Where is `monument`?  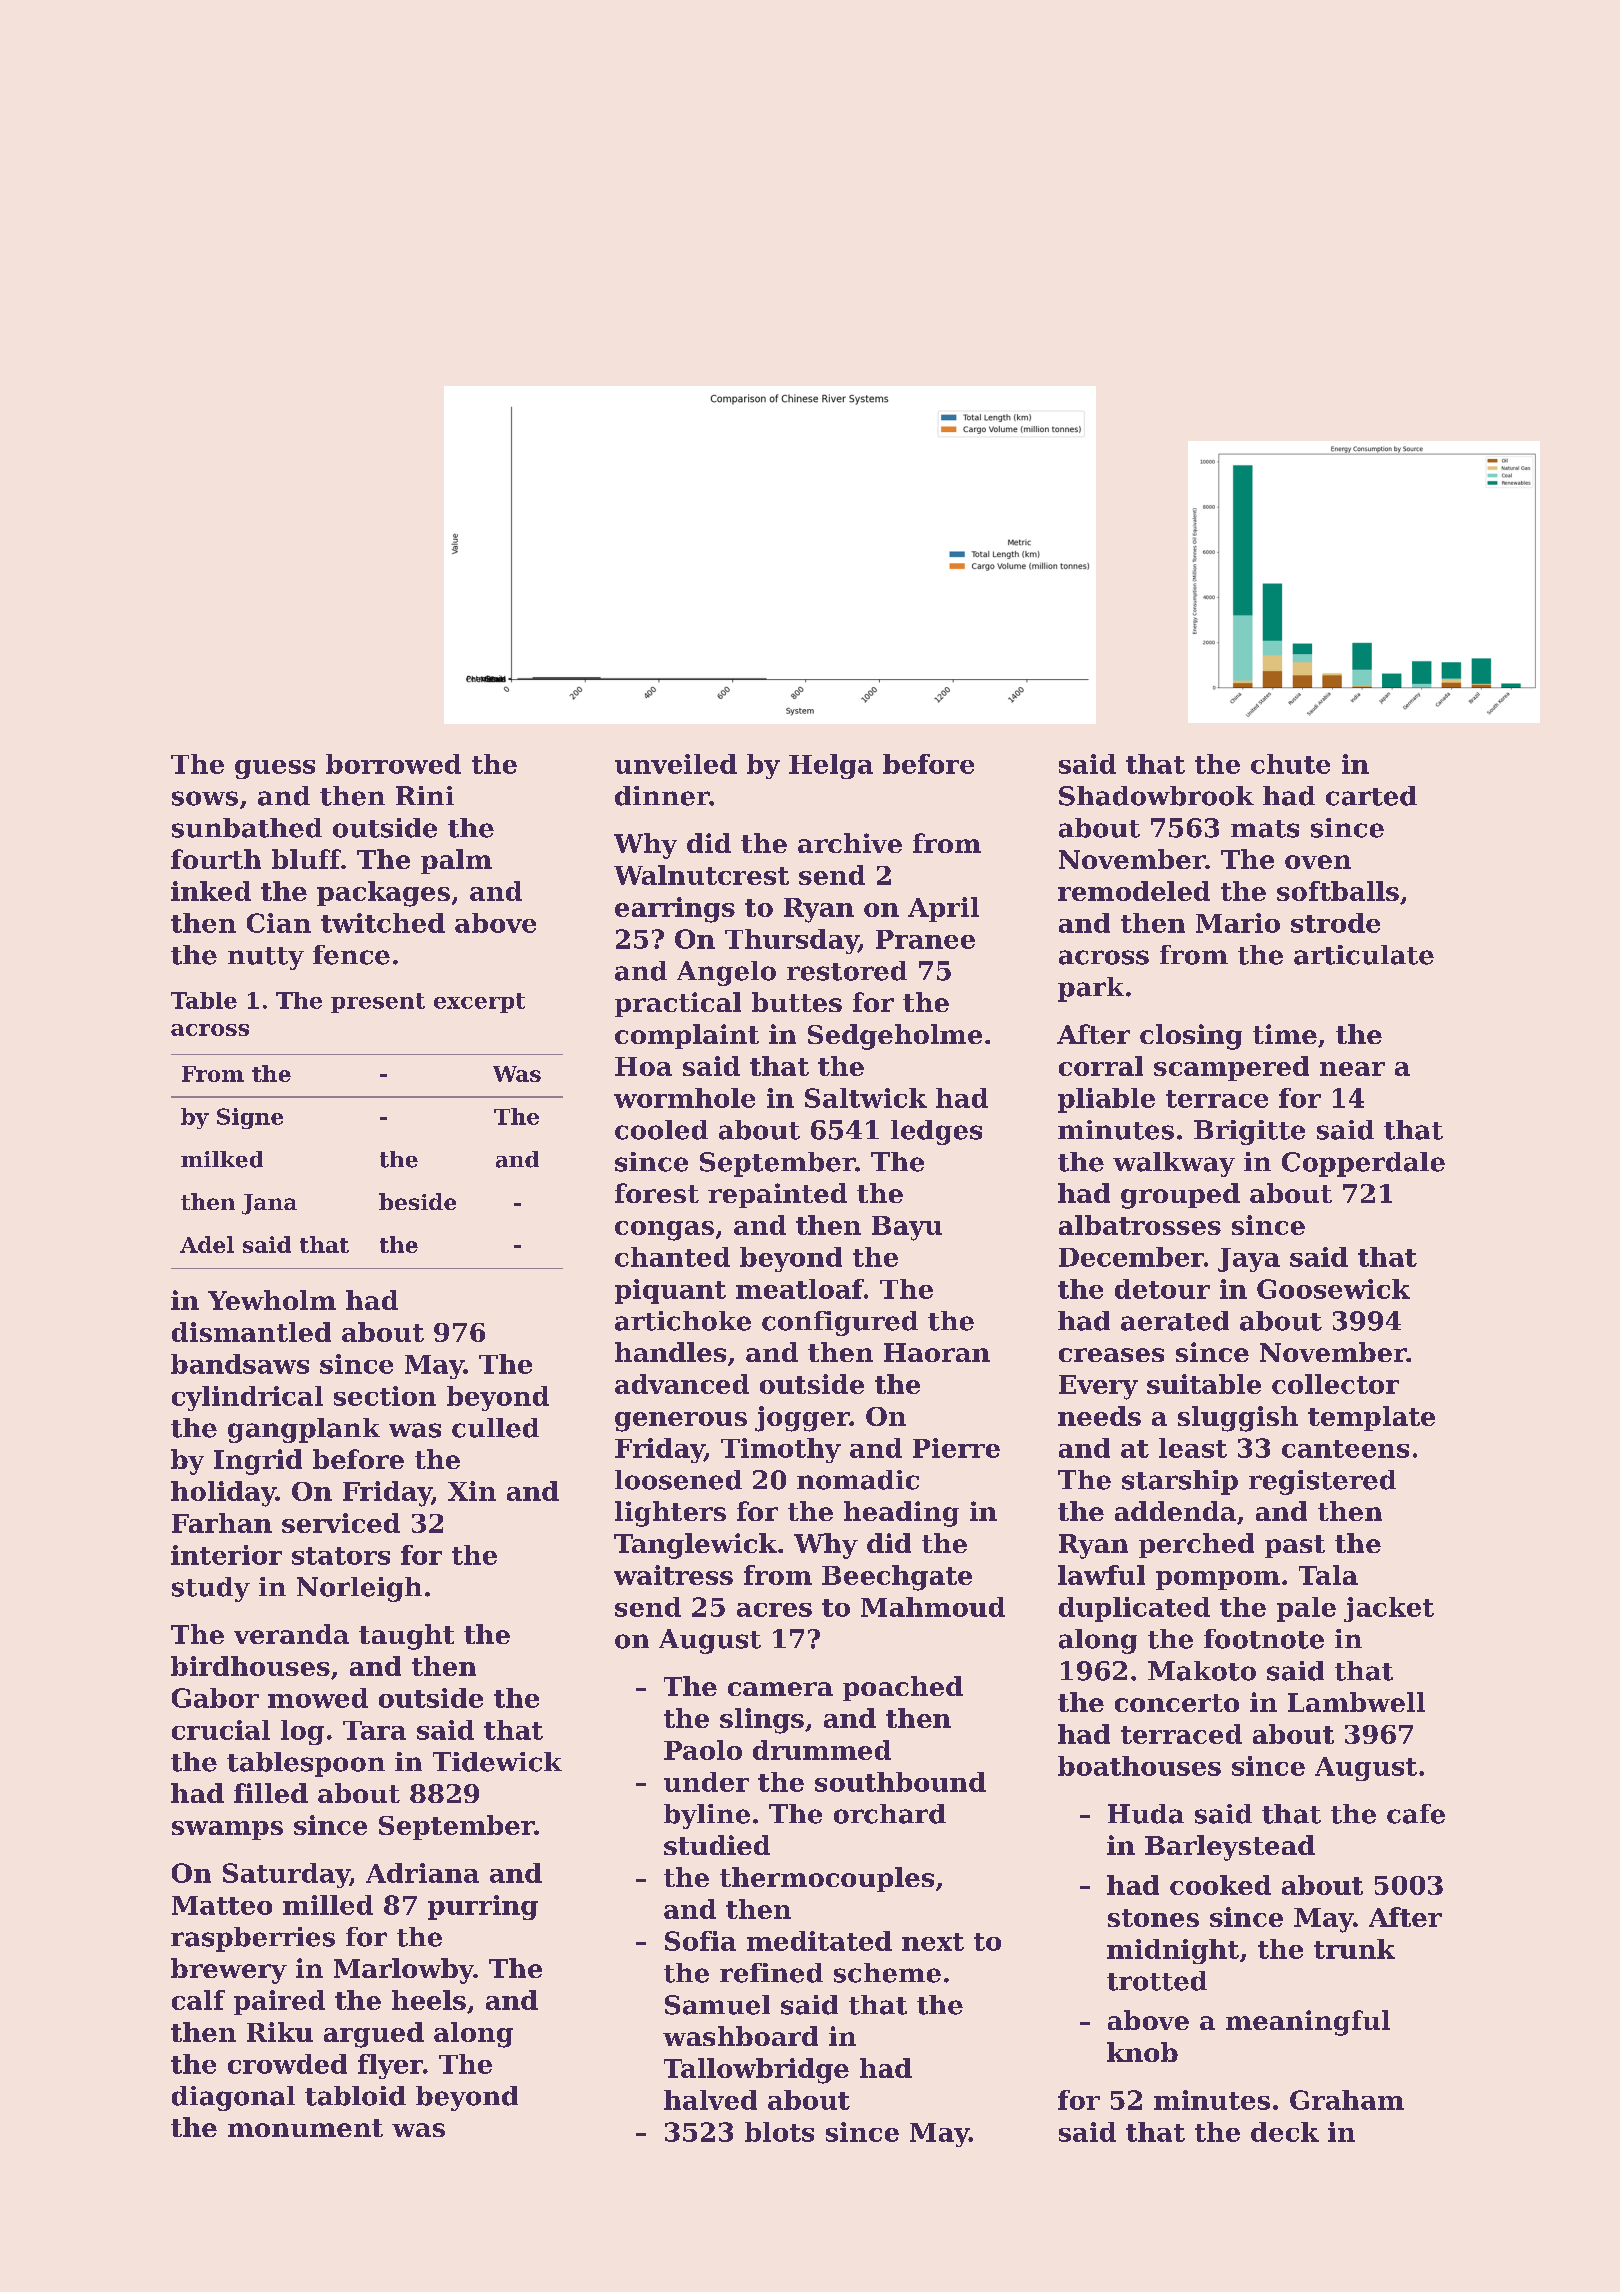
monument is located at coordinates (305, 2128).
